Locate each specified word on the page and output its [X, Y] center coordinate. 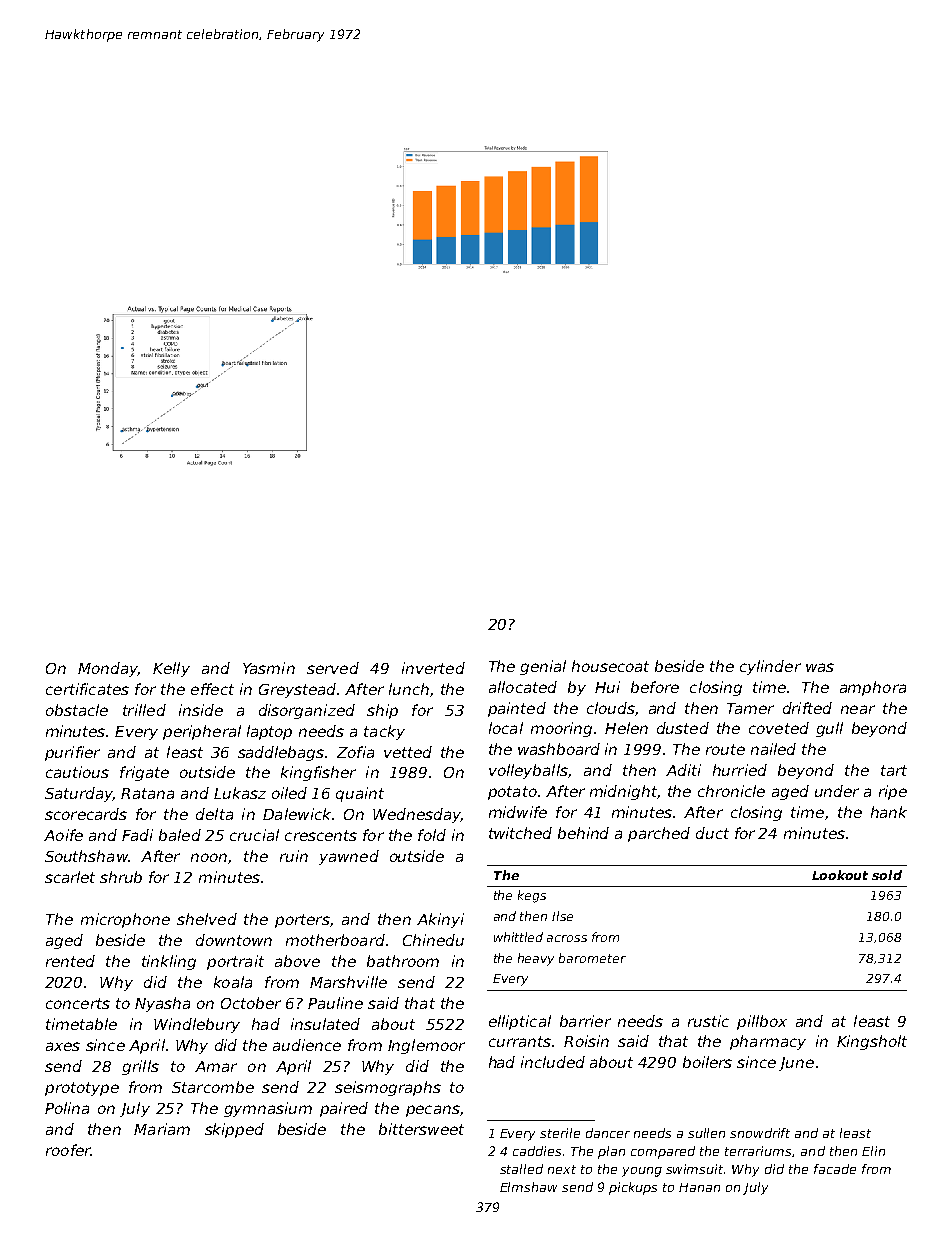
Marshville [348, 982]
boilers [707, 1062]
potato [512, 793]
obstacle [77, 710]
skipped [234, 1130]
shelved [207, 919]
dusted [683, 728]
